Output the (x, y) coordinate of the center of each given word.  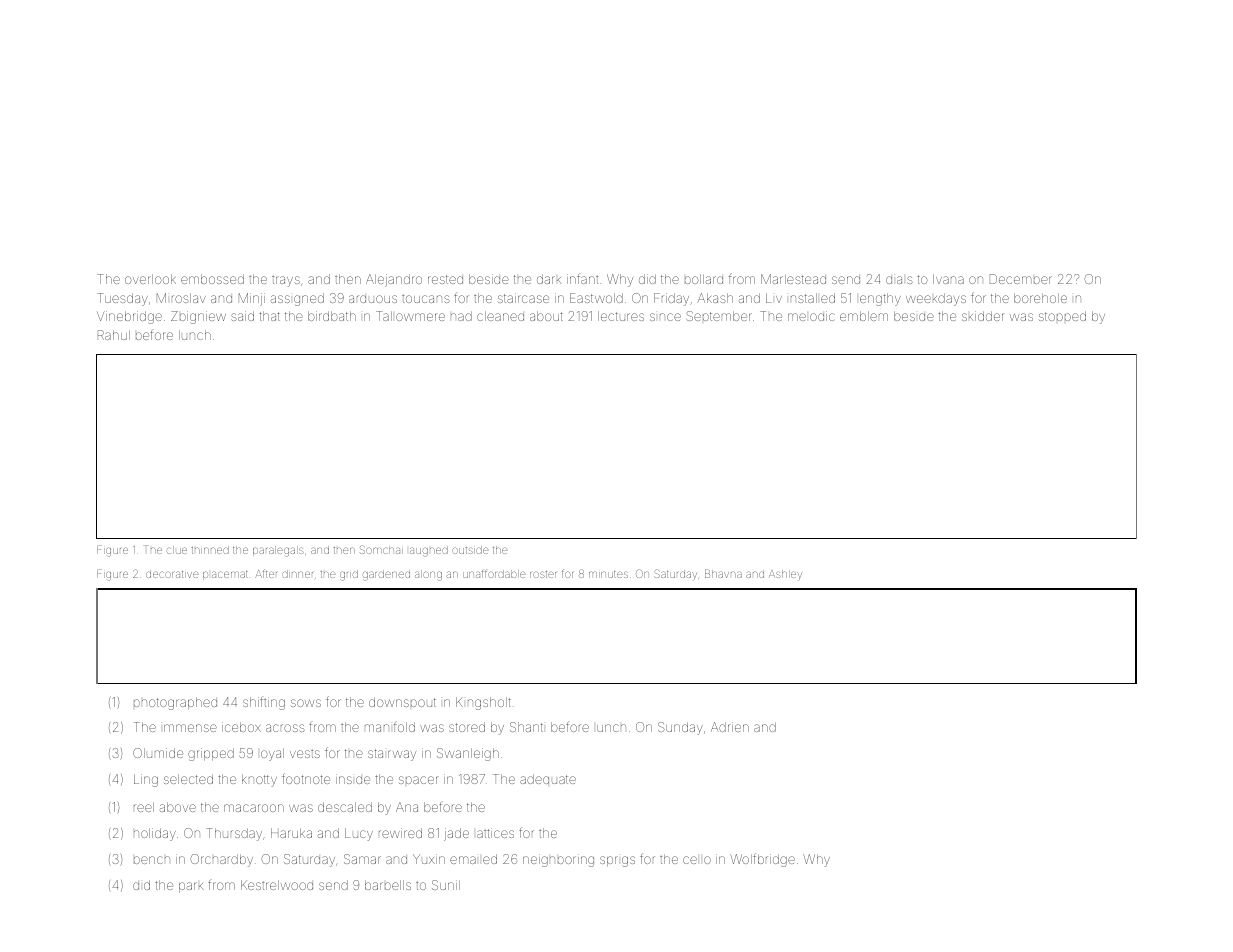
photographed (175, 703)
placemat (225, 575)
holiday (155, 834)
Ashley (785, 575)
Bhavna (723, 573)
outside (470, 550)
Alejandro (394, 280)
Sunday (680, 728)
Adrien (730, 727)
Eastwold (596, 298)
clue (177, 550)
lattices (495, 833)
